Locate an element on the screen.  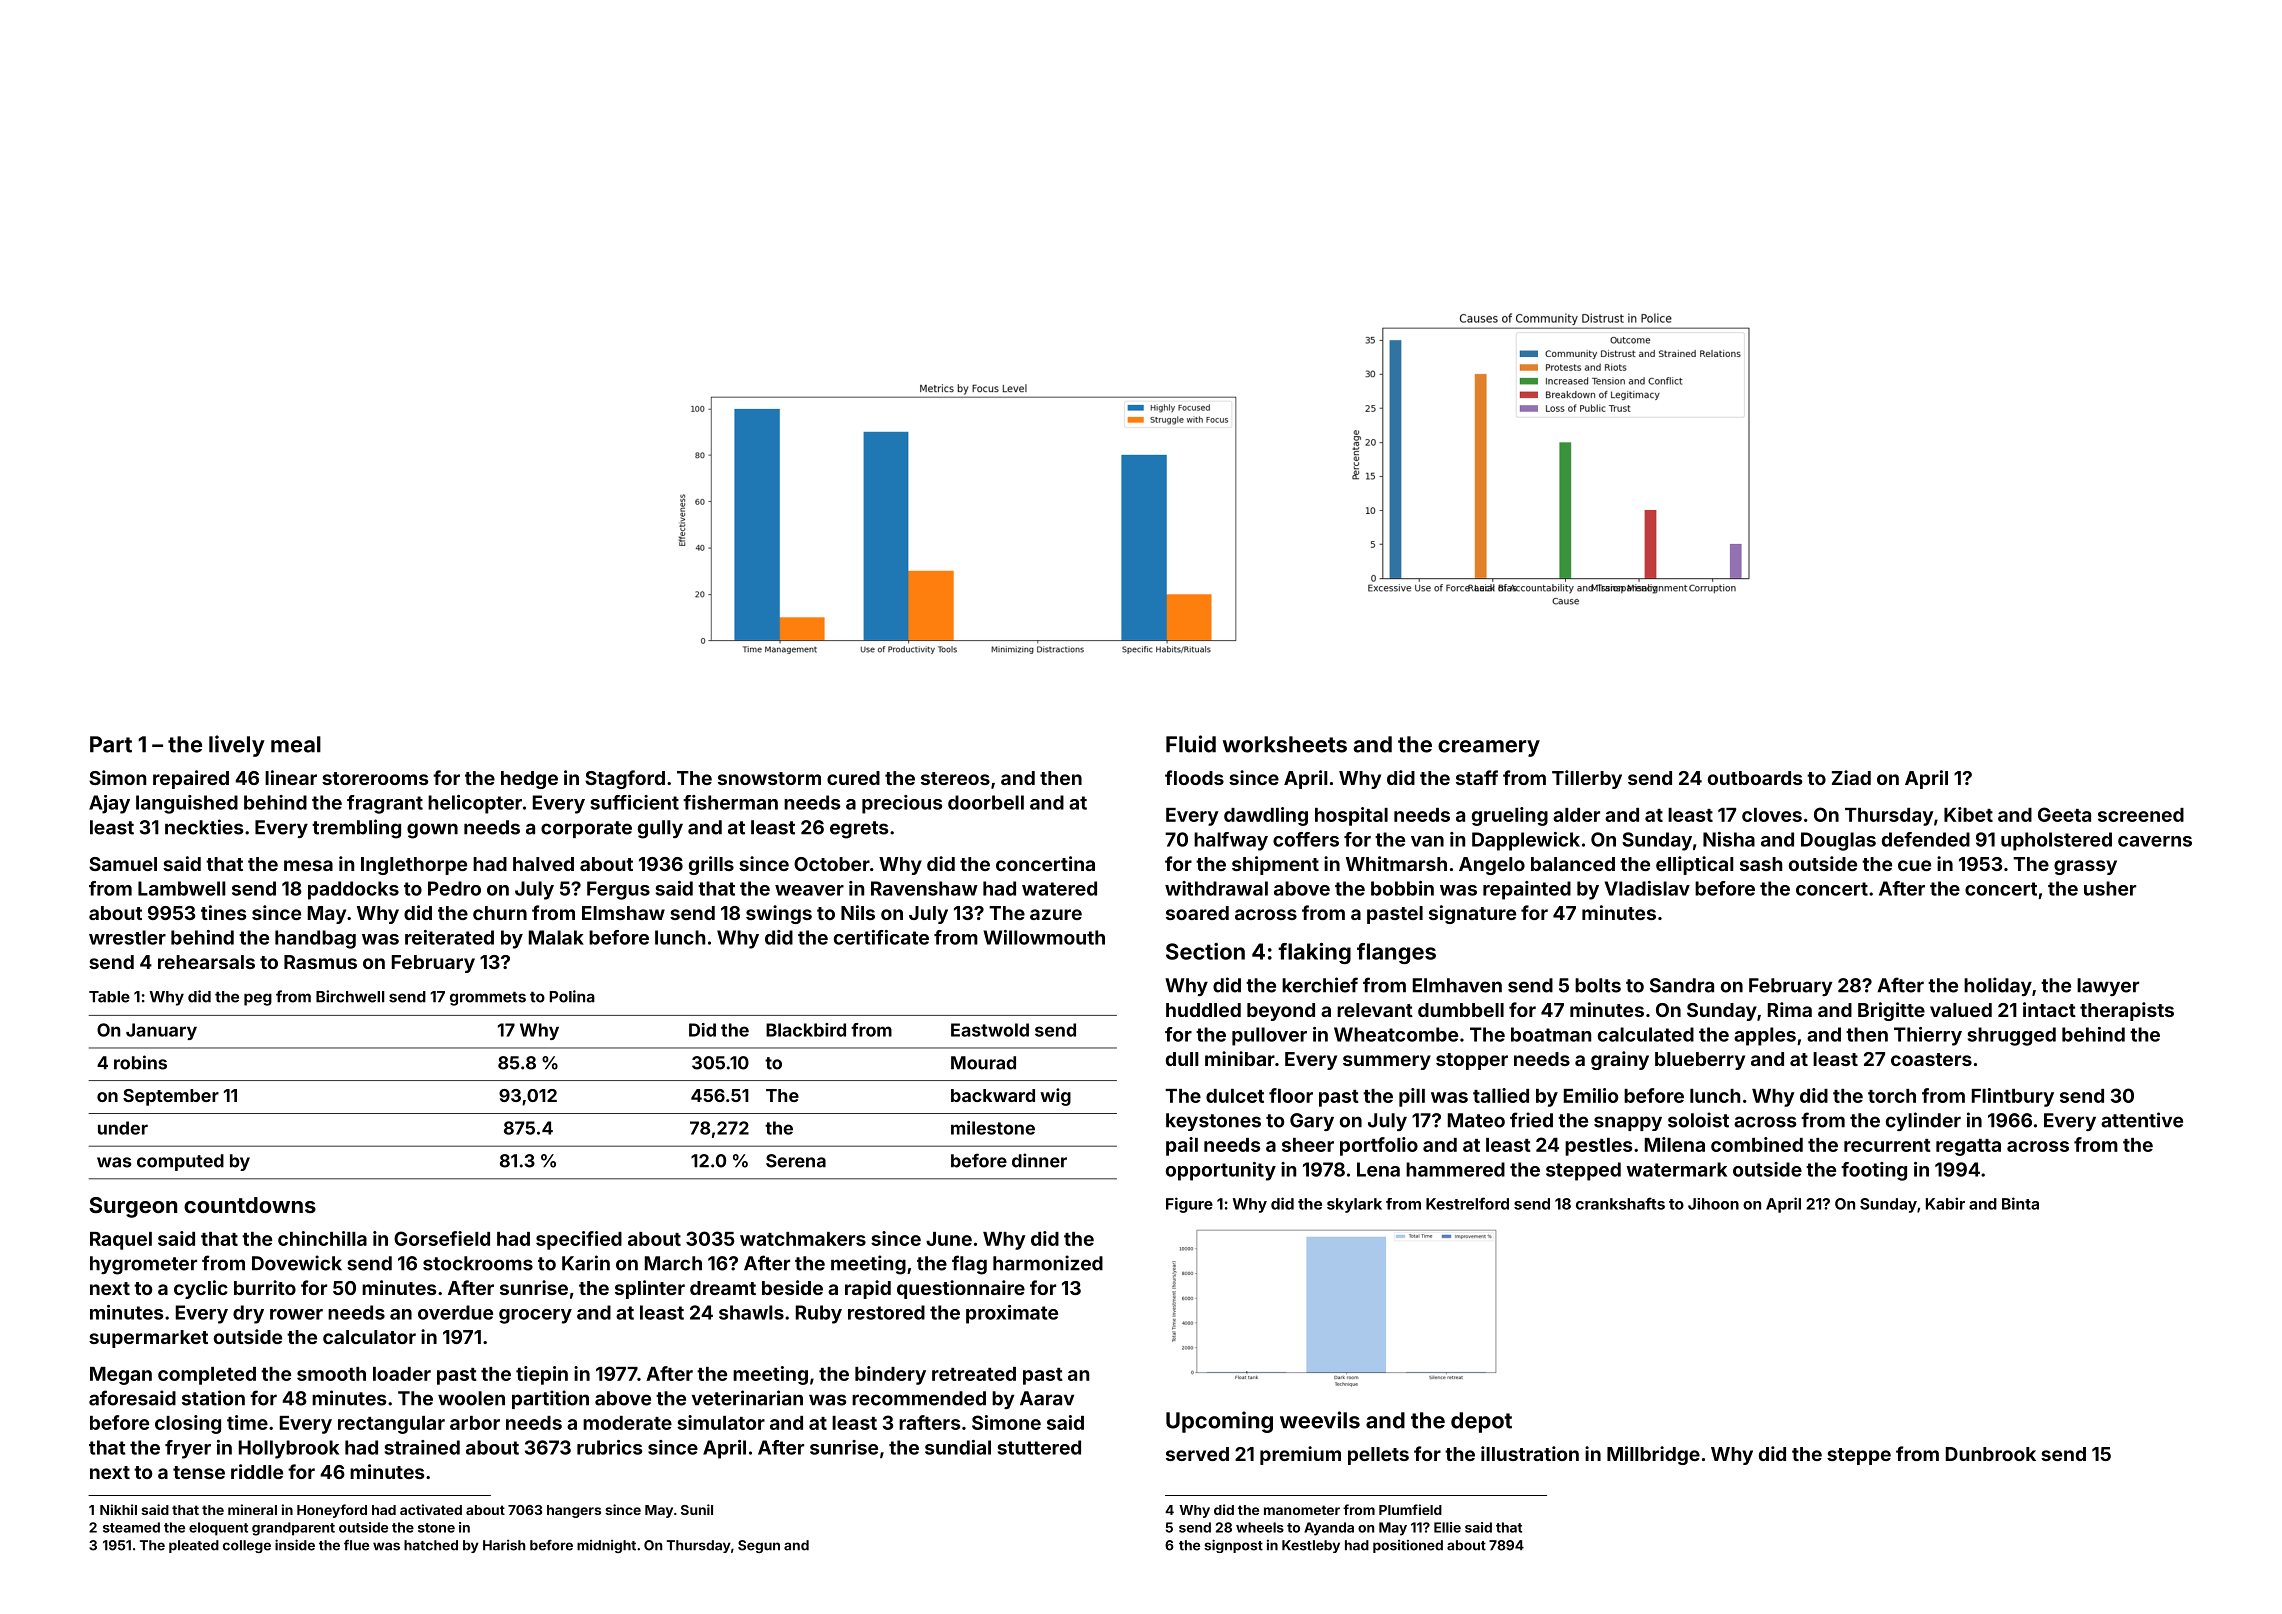
Dovewick is located at coordinates (297, 1263).
